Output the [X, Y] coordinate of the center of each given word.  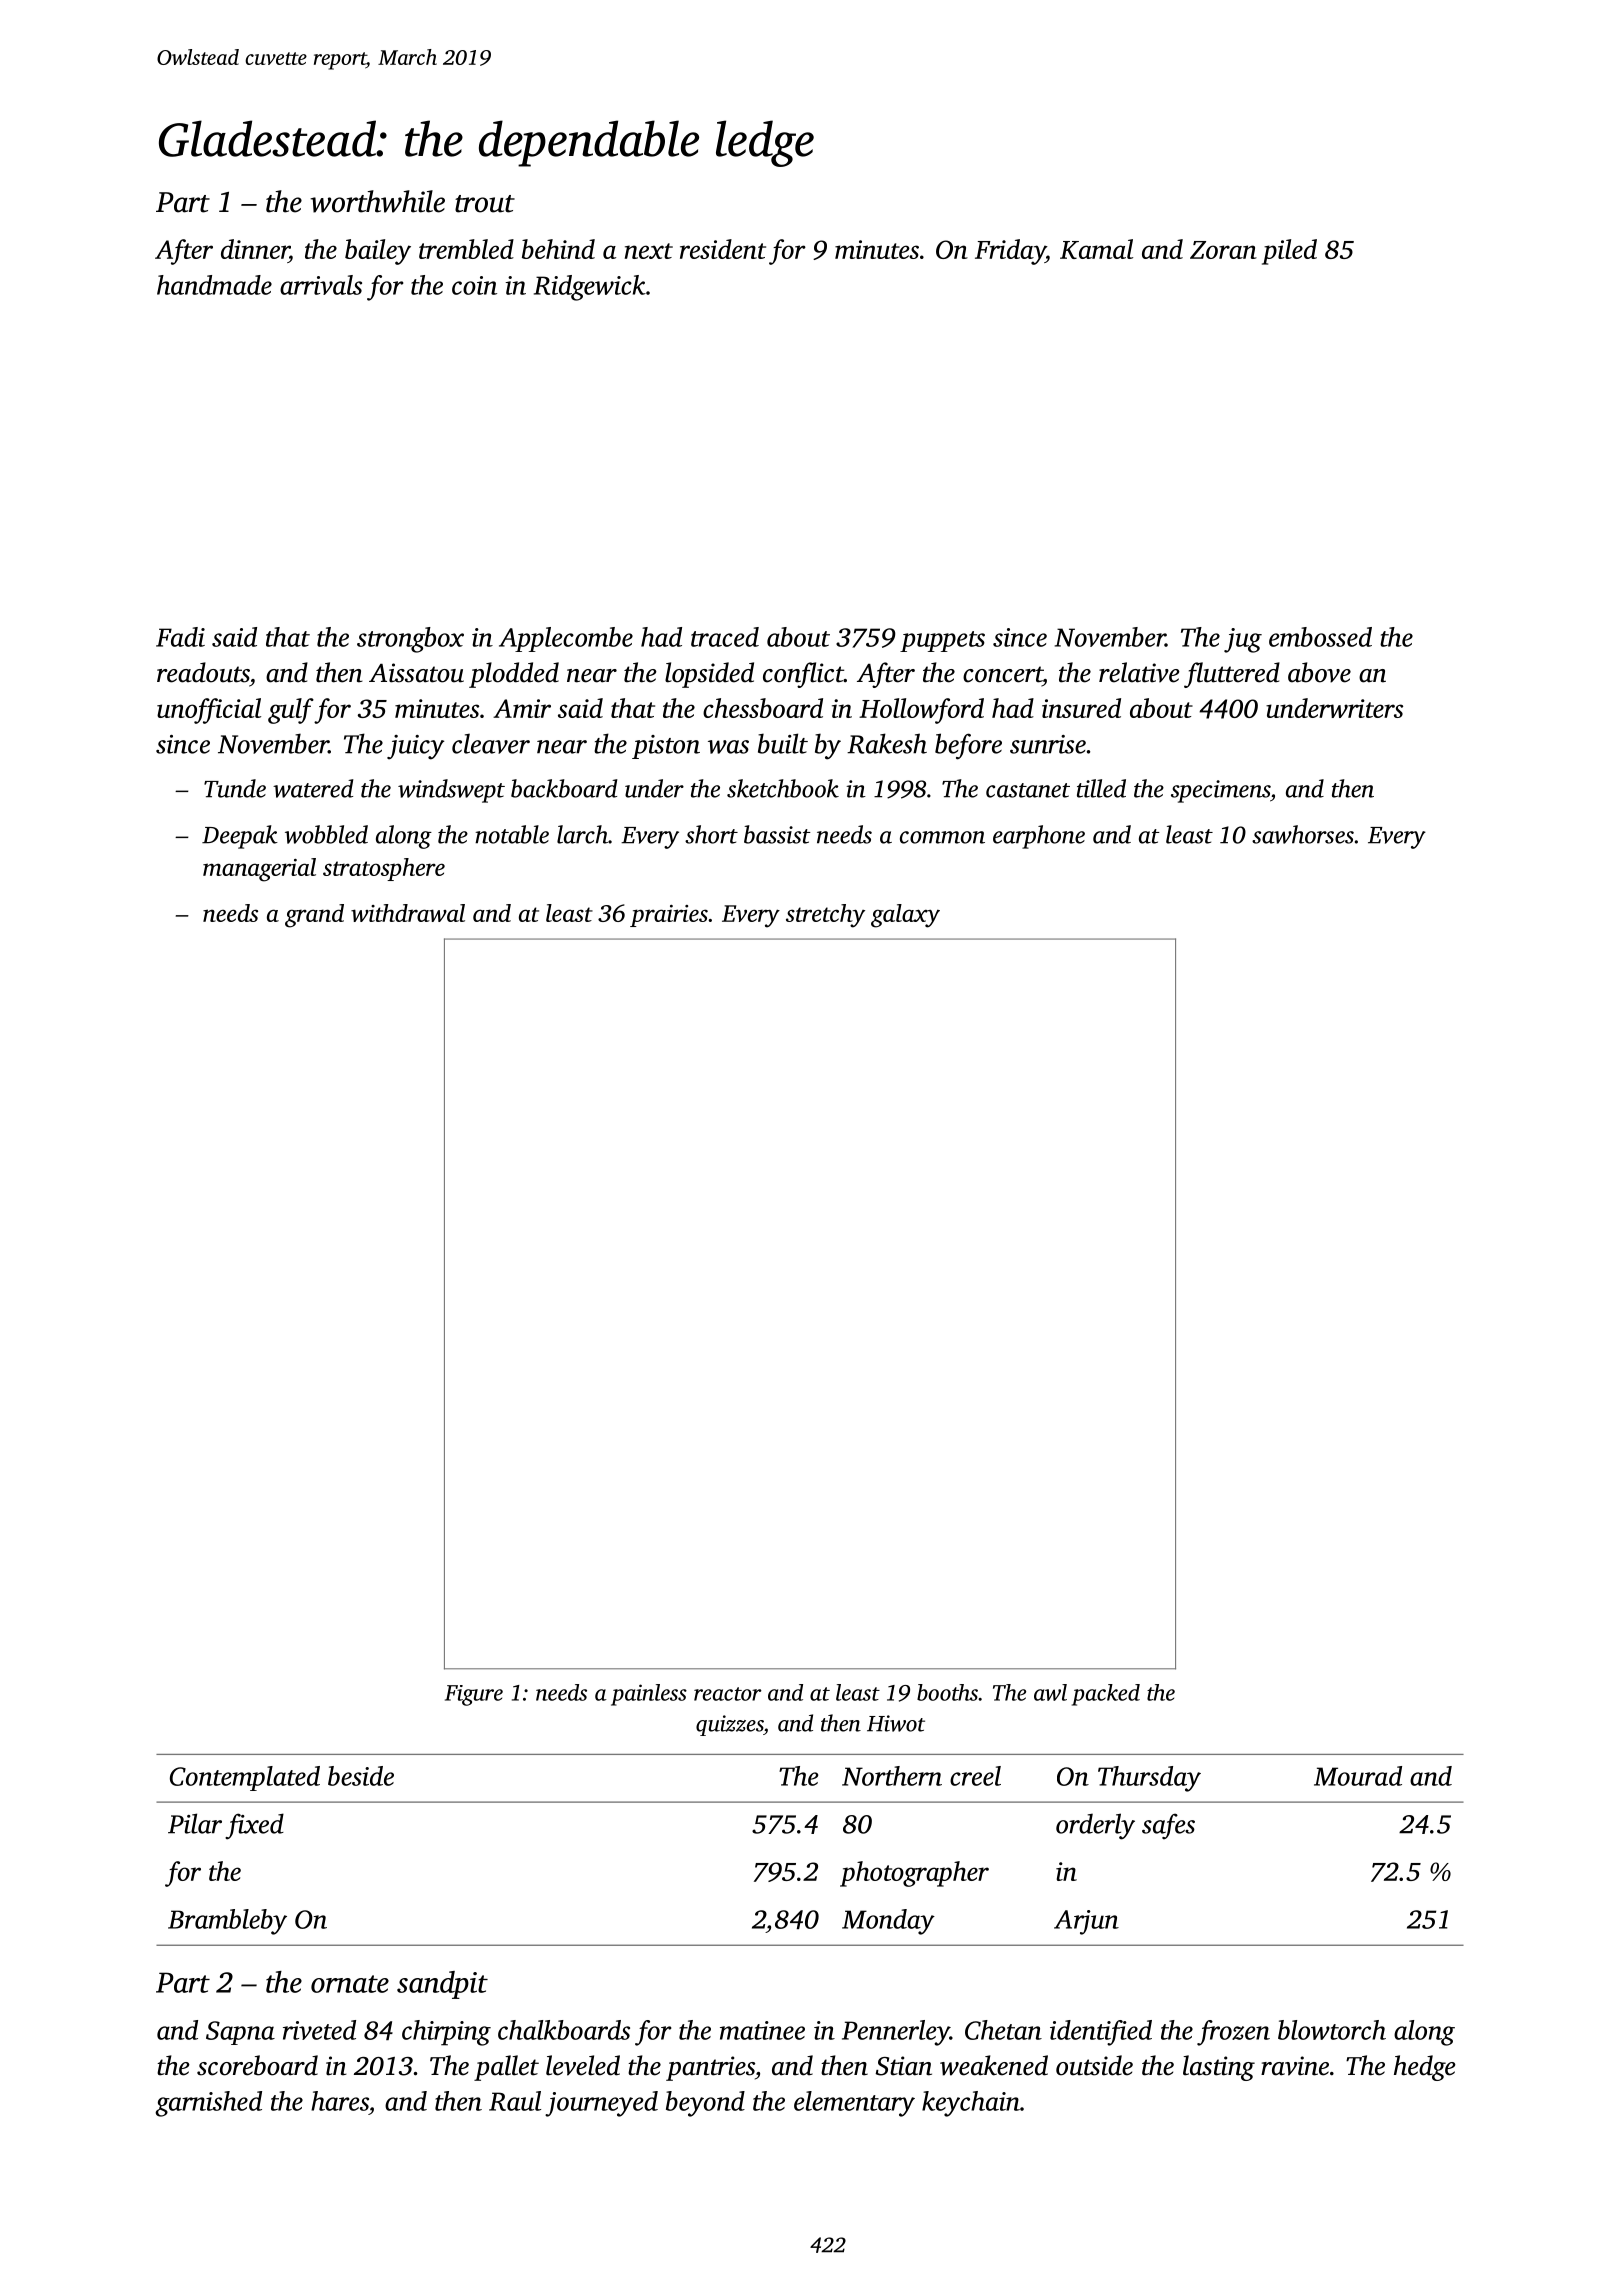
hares [340, 2101]
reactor [728, 1694]
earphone [1039, 837]
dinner [255, 249]
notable [512, 834]
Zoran [1223, 250]
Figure [474, 1695]
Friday [1010, 252]
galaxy [905, 916]
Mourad [1358, 1776]
